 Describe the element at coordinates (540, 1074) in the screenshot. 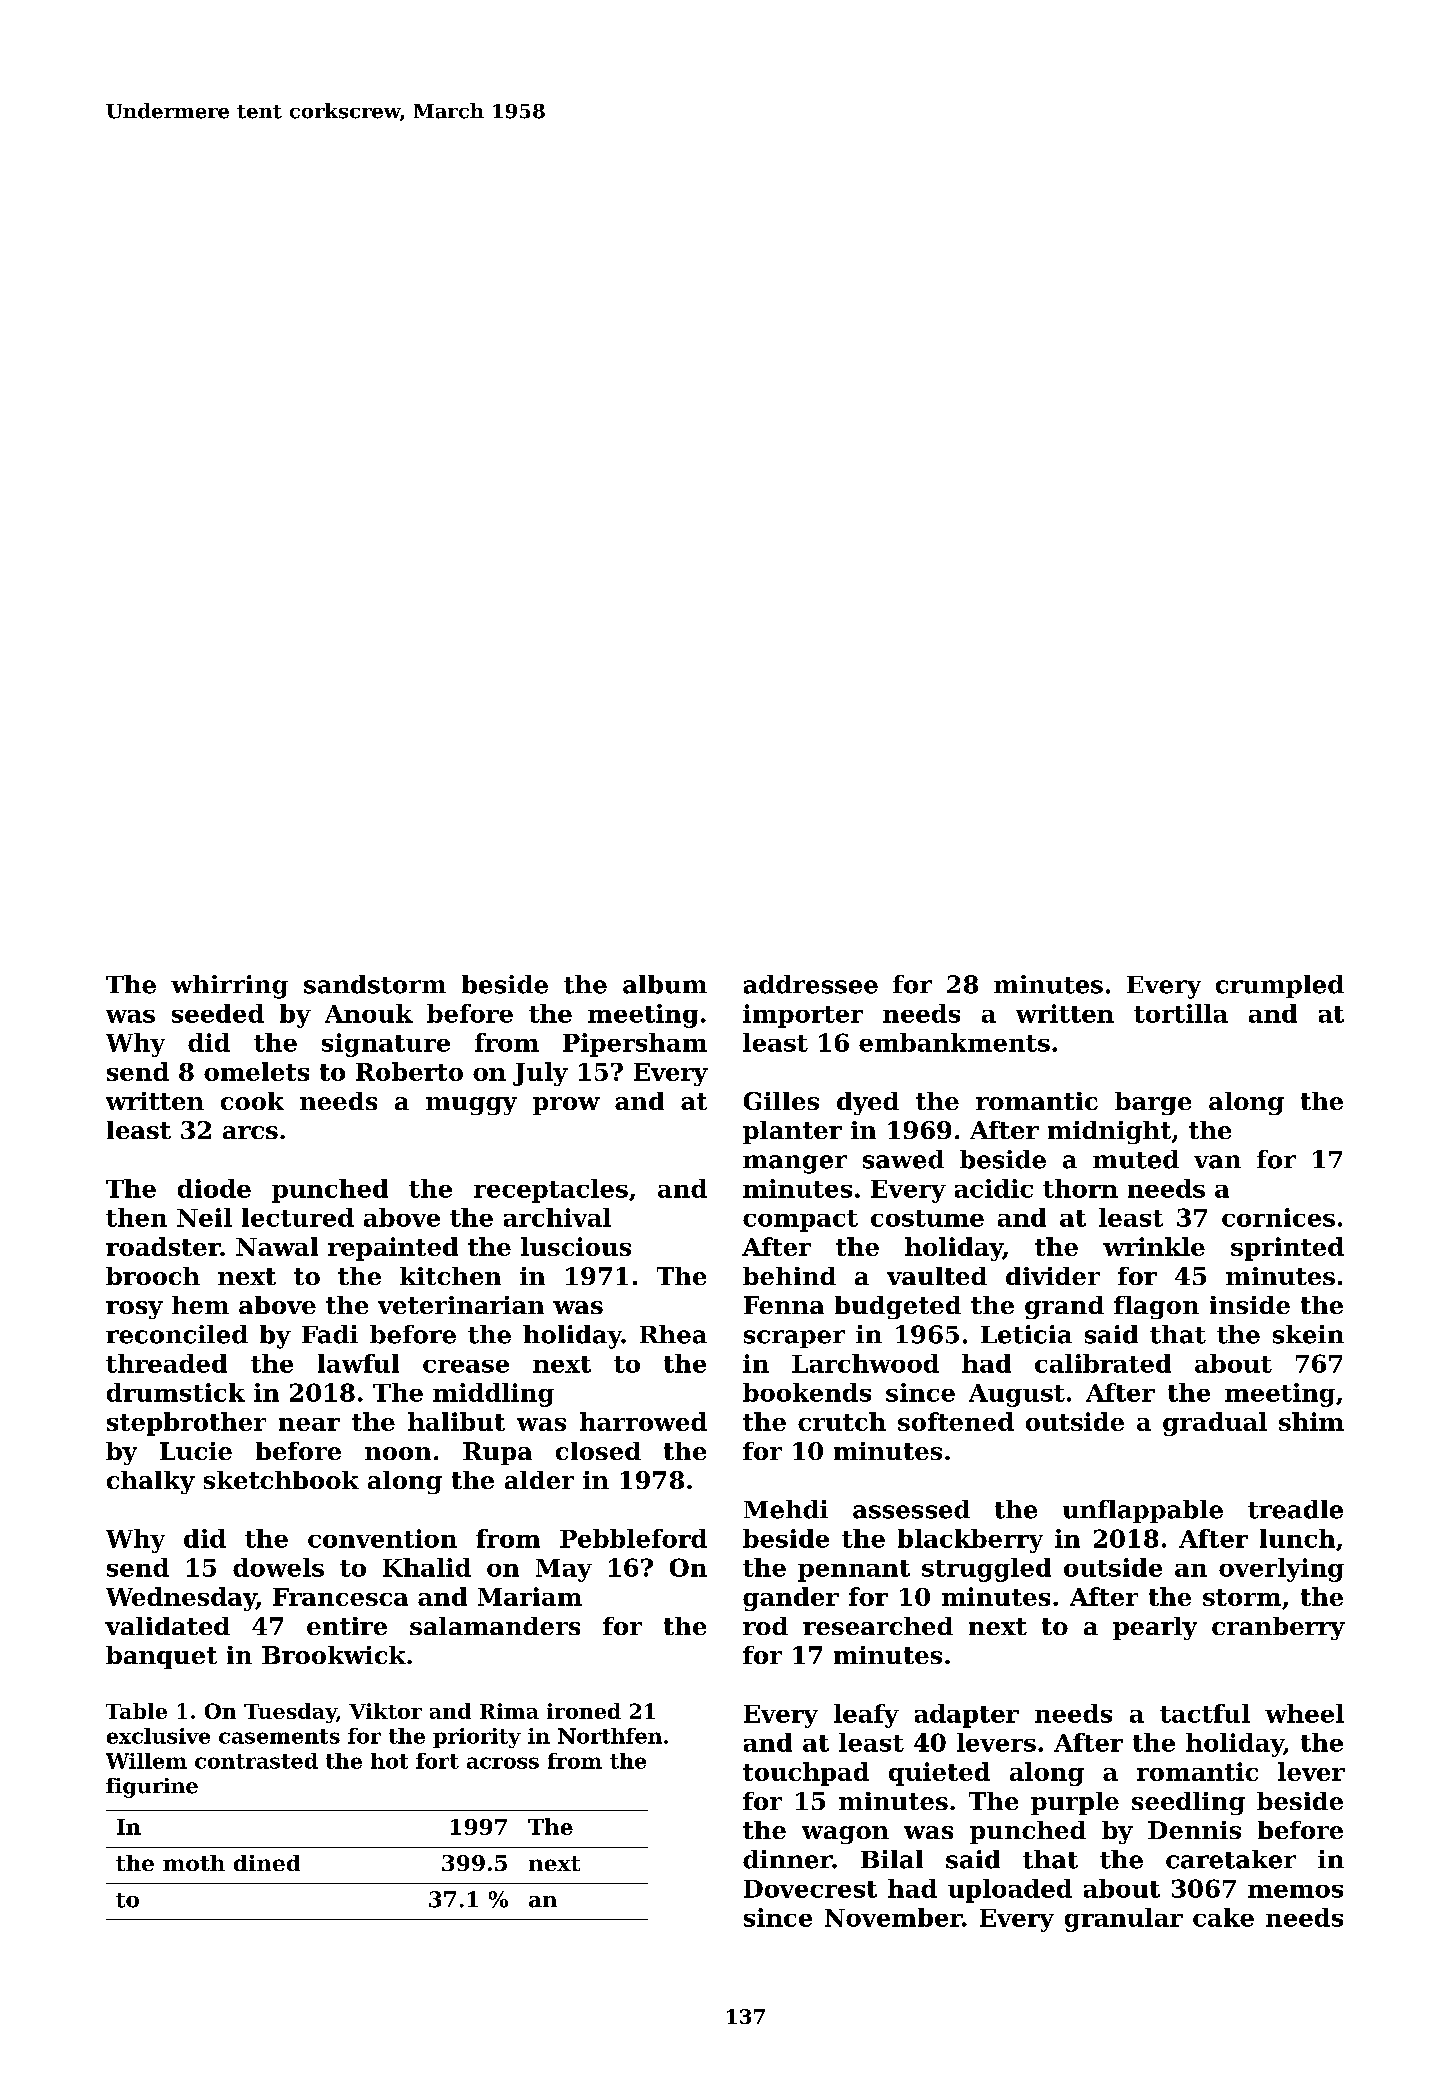

I see `July` at that location.
